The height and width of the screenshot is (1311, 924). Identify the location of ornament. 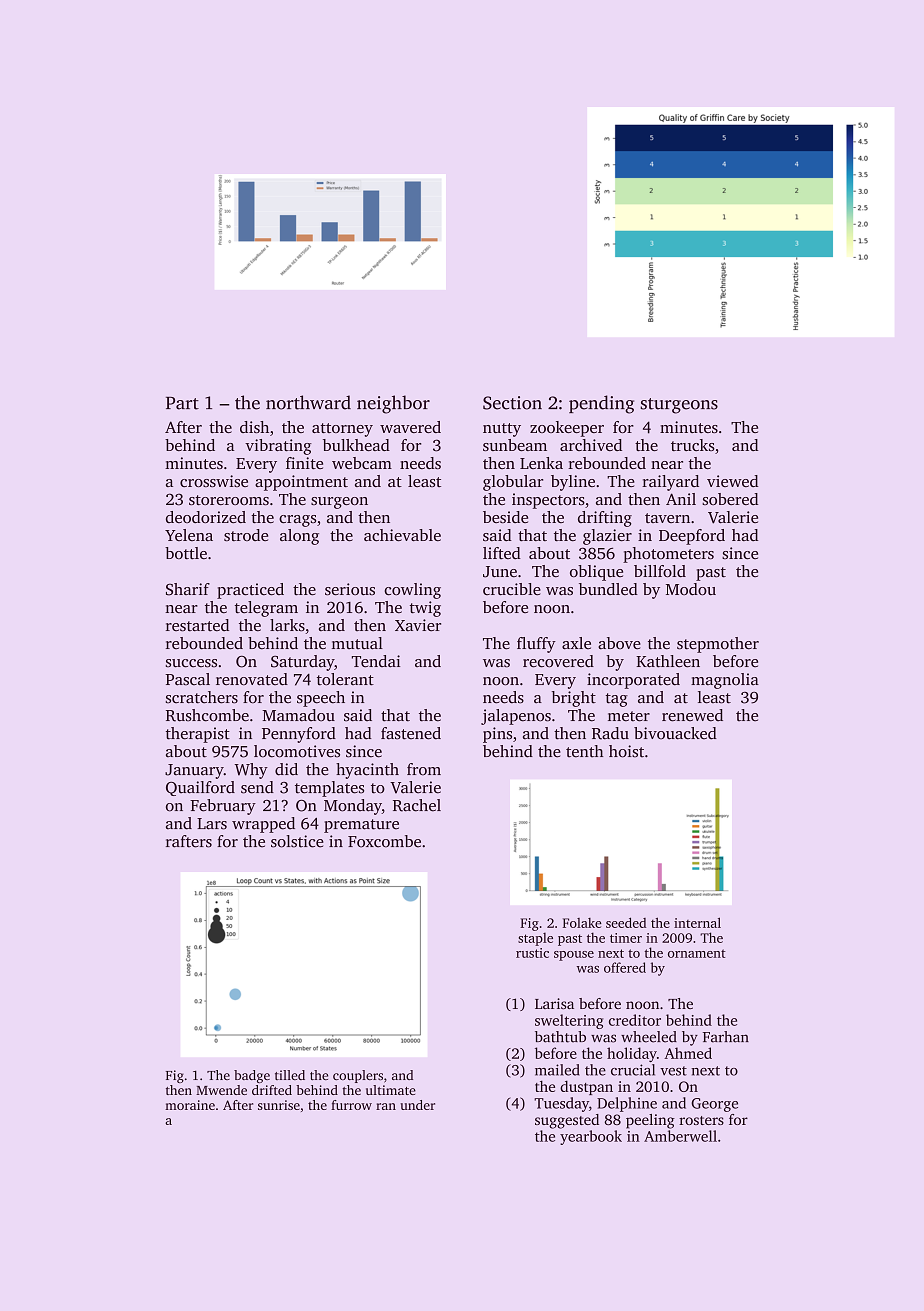
(697, 953).
